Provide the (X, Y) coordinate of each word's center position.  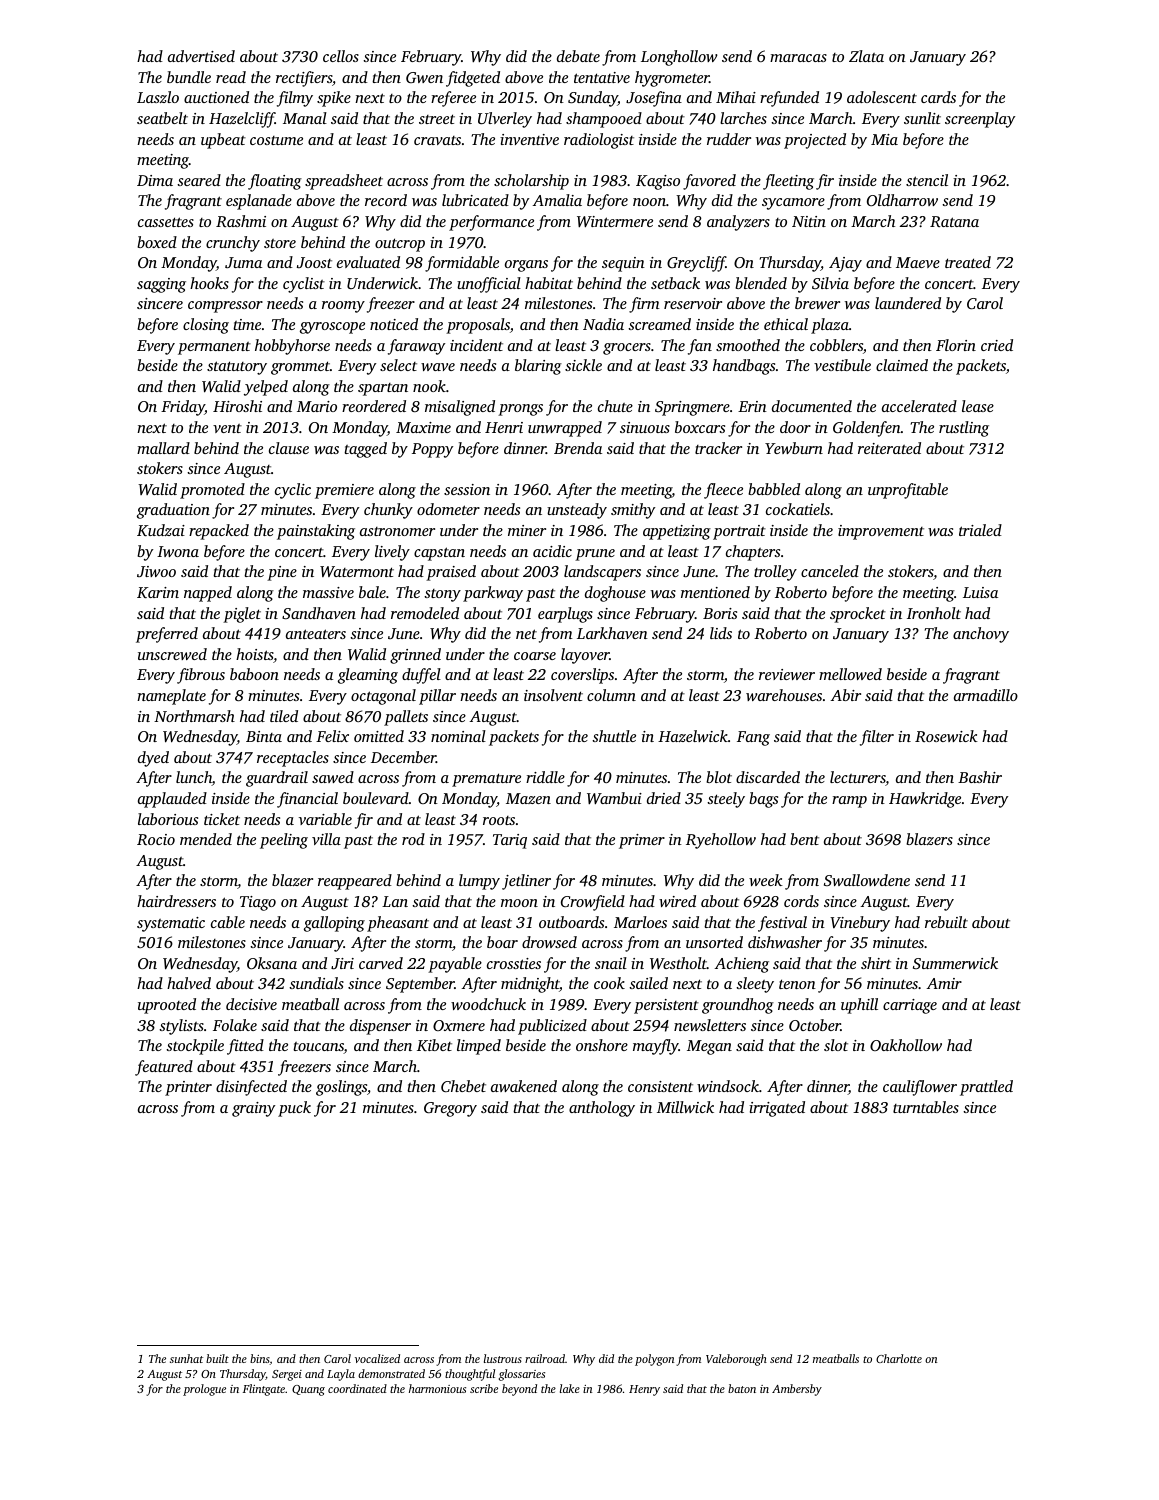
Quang (308, 1390)
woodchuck (488, 1004)
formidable (462, 264)
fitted (245, 1047)
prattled (986, 1088)
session (467, 489)
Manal (305, 118)
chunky (388, 511)
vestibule (842, 365)
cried (997, 345)
